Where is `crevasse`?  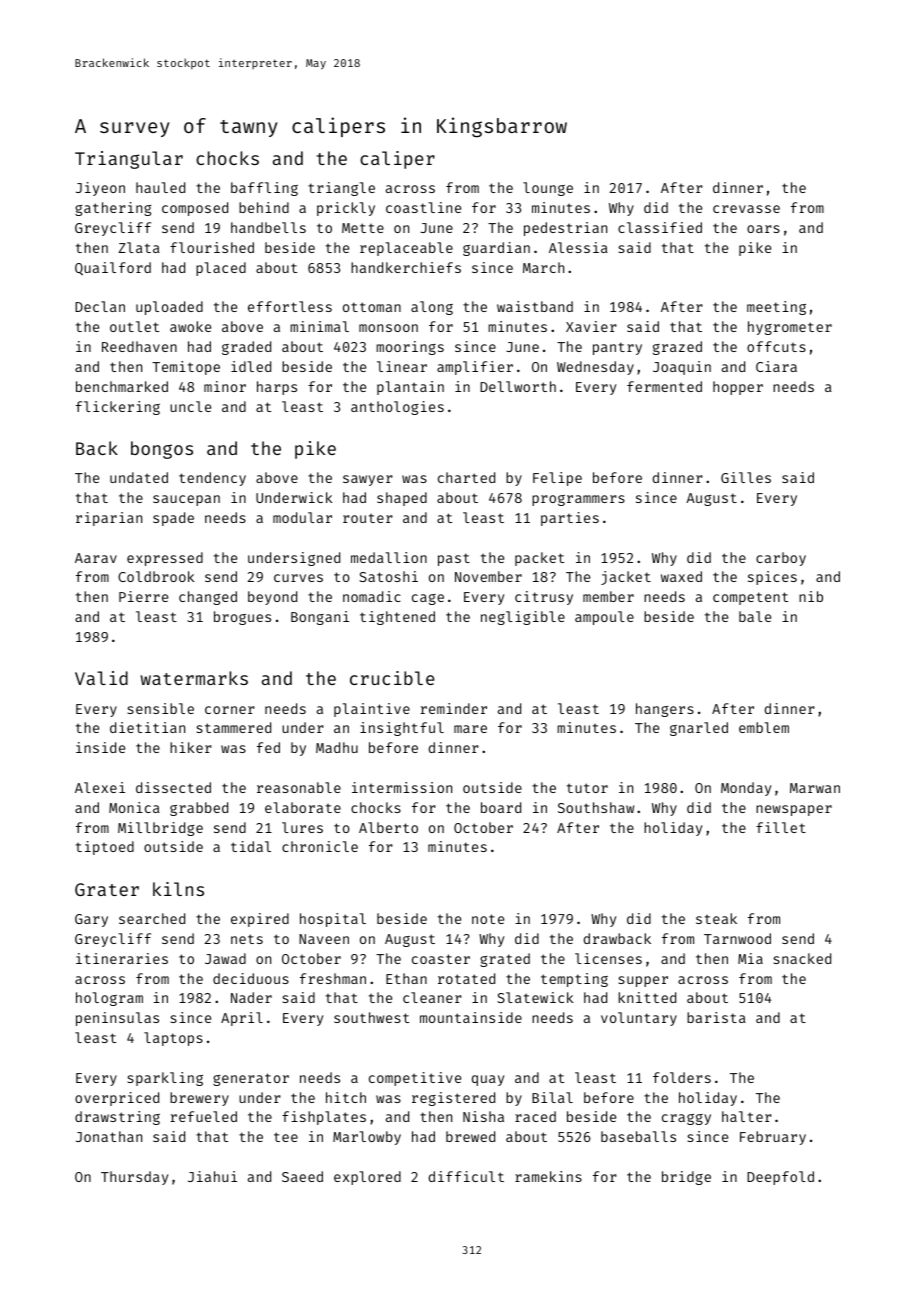
crevasse is located at coordinates (746, 209).
